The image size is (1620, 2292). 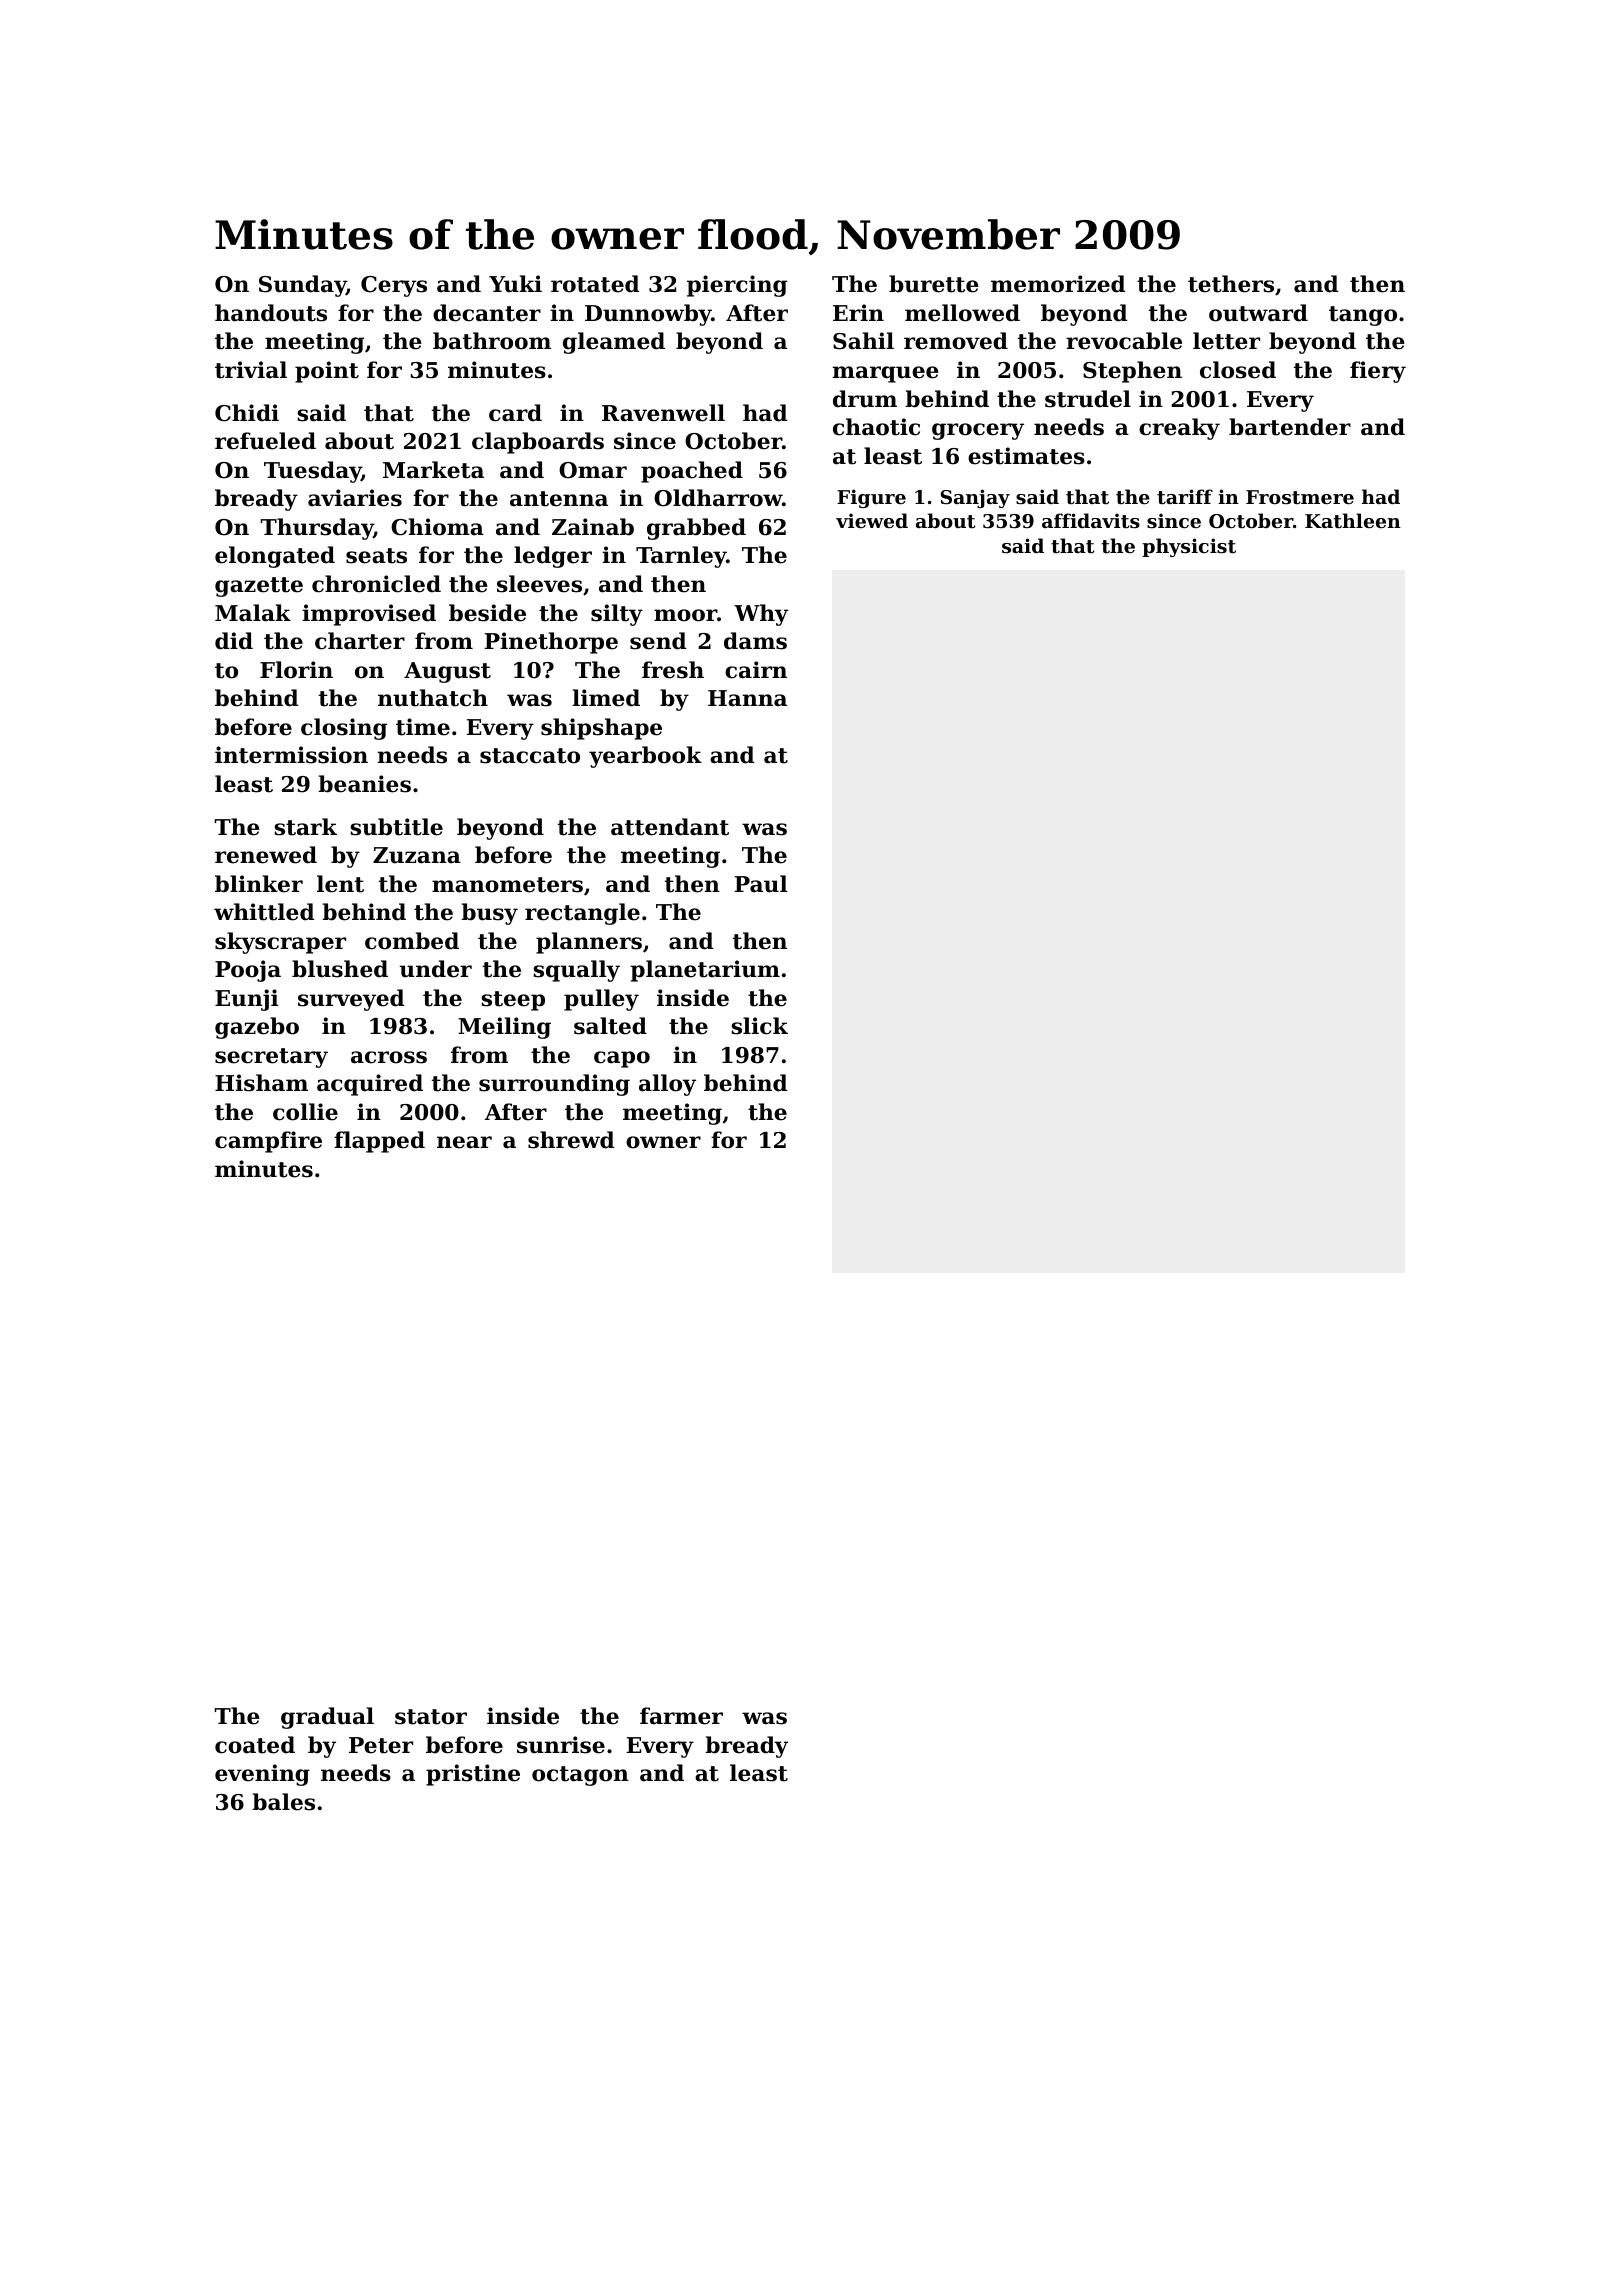 What do you see at coordinates (360, 641) in the page?
I see `charter` at bounding box center [360, 641].
